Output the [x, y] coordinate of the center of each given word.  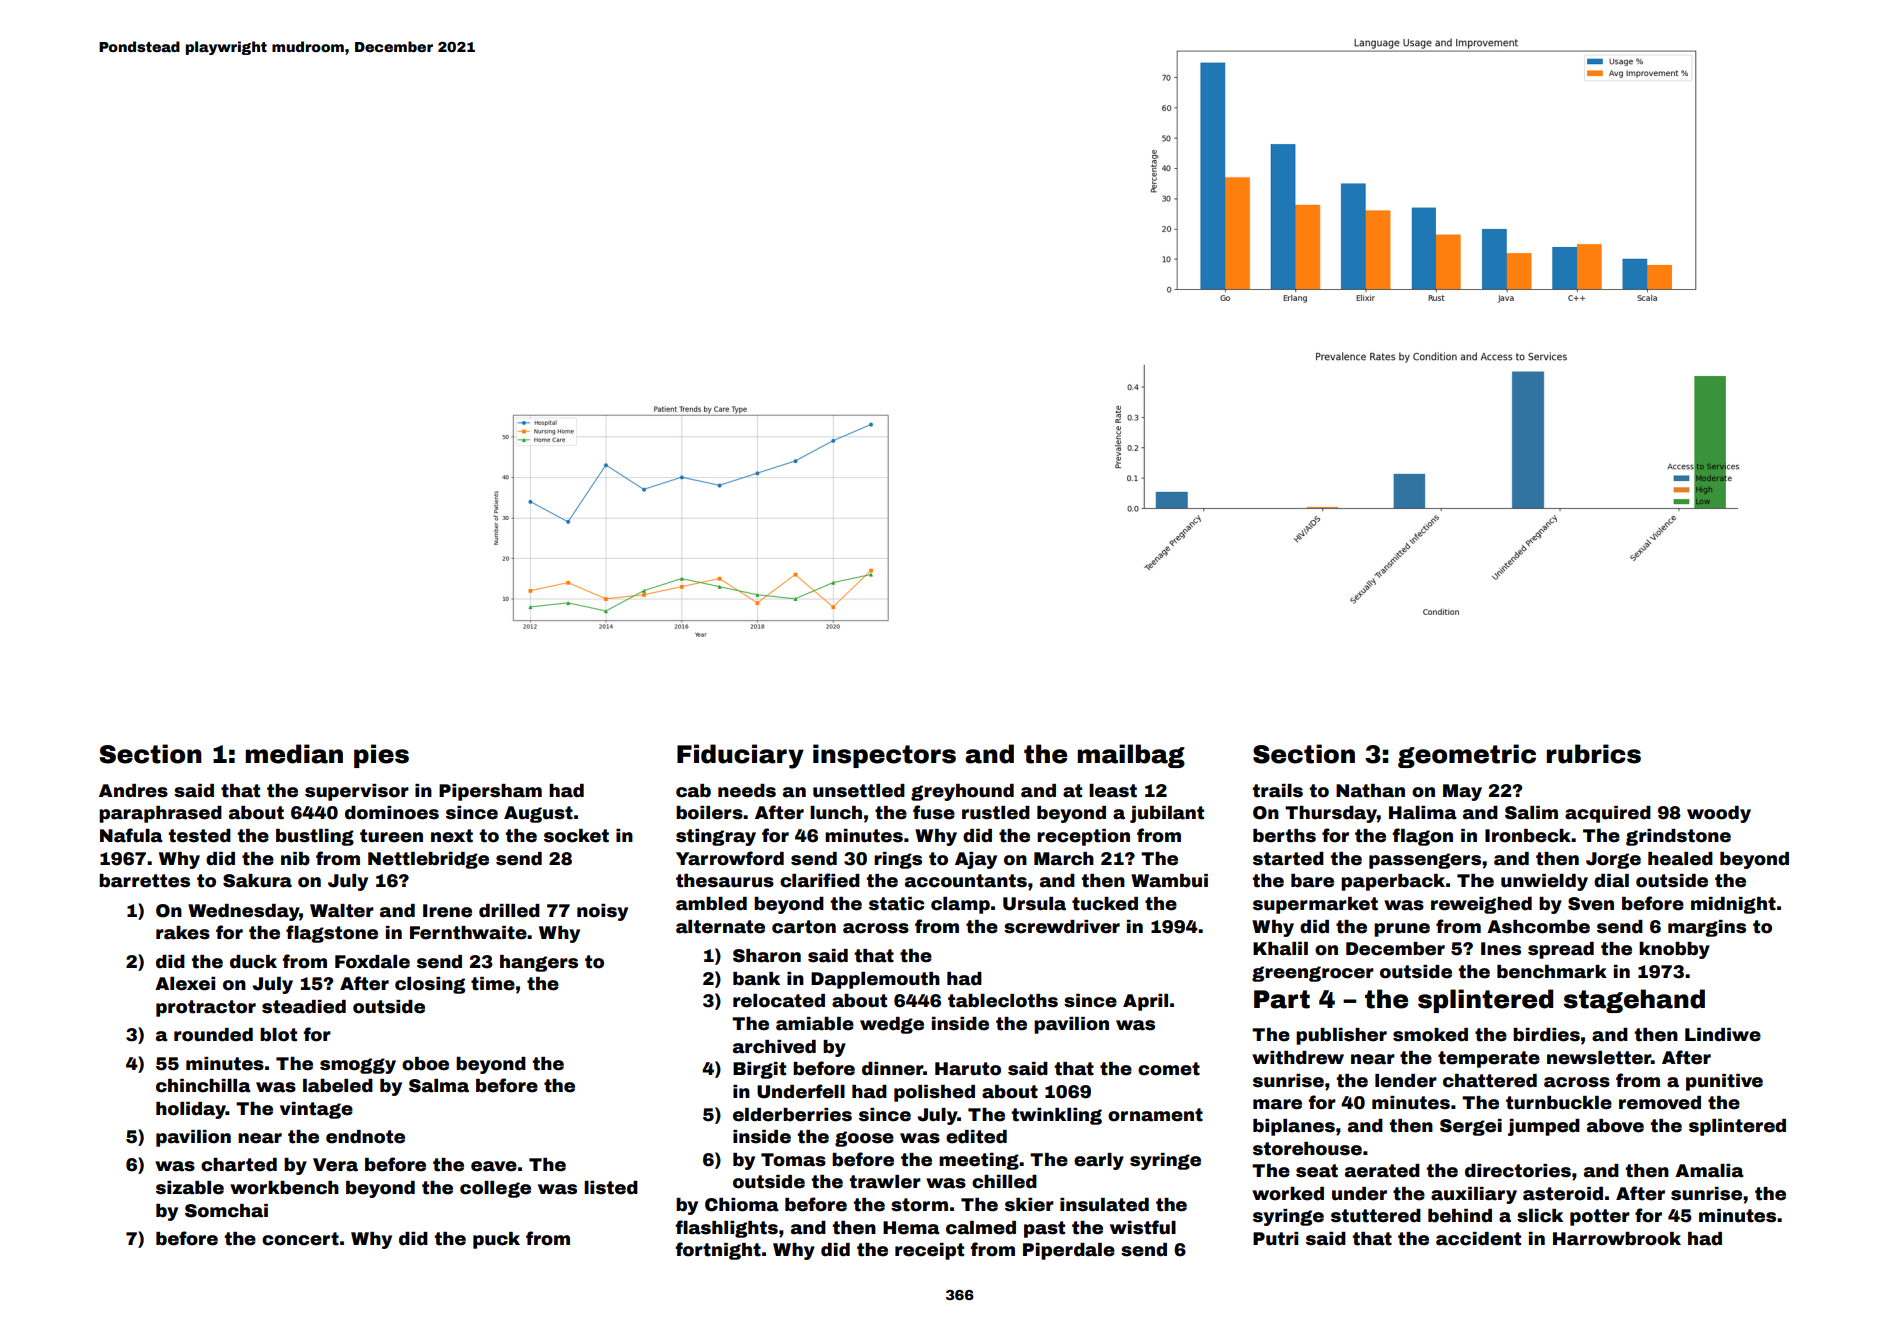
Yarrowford [730, 858]
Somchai [226, 1211]
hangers [539, 963]
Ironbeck [1528, 836]
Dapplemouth [875, 980]
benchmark [1552, 972]
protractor [206, 1008]
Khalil [1280, 949]
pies [381, 756]
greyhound [962, 792]
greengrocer [1313, 974]
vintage [316, 1110]
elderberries [792, 1115]
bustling [315, 837]
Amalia [1709, 1171]
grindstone [1678, 837]
